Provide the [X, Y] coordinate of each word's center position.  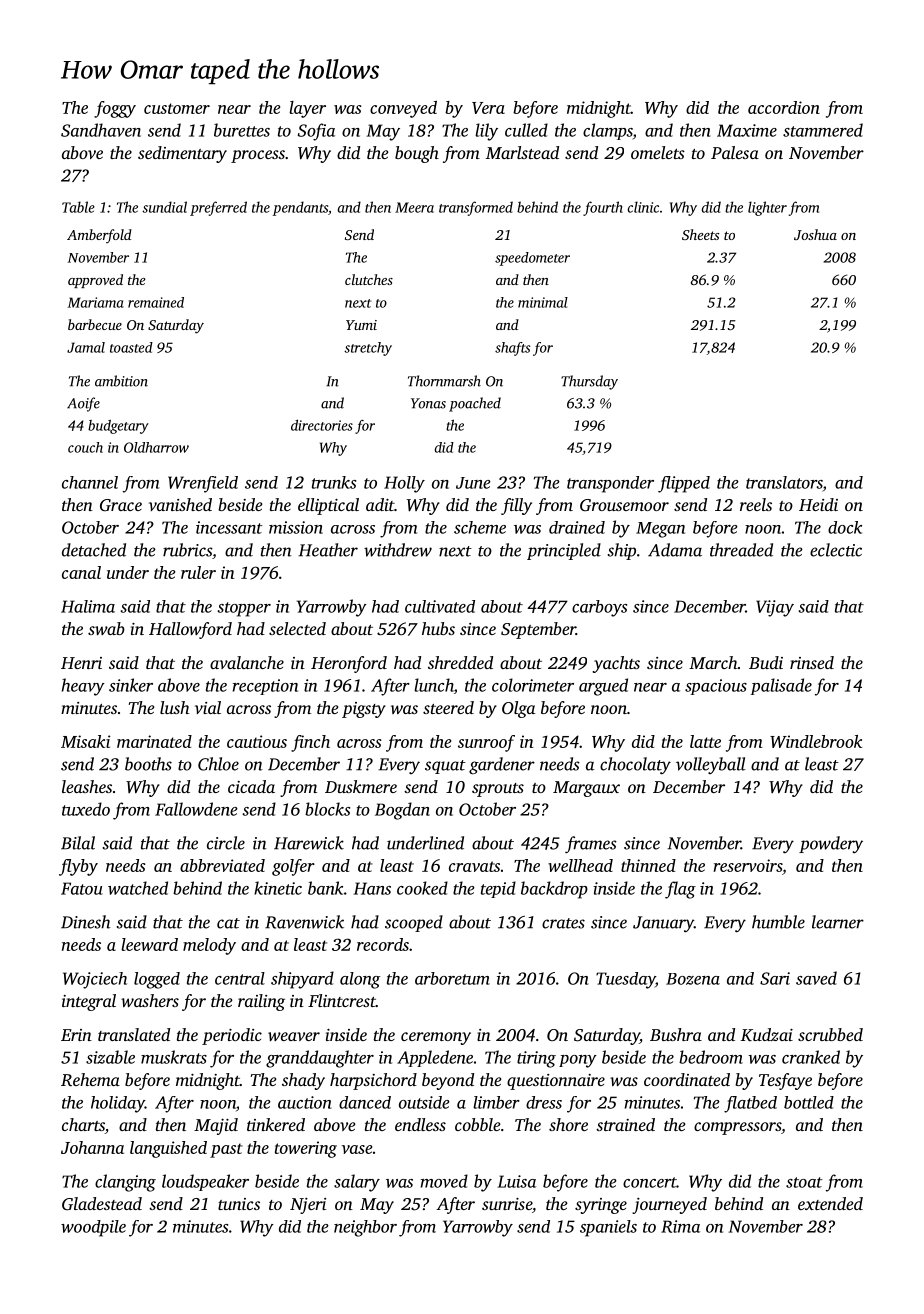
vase [357, 1149]
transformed [476, 208]
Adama [675, 550]
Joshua [815, 234]
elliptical [328, 506]
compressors [737, 1128]
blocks [327, 809]
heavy [83, 687]
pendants [300, 208]
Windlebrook [816, 741]
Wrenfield [203, 484]
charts [83, 1126]
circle [226, 843]
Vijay [775, 608]
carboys [599, 608]
